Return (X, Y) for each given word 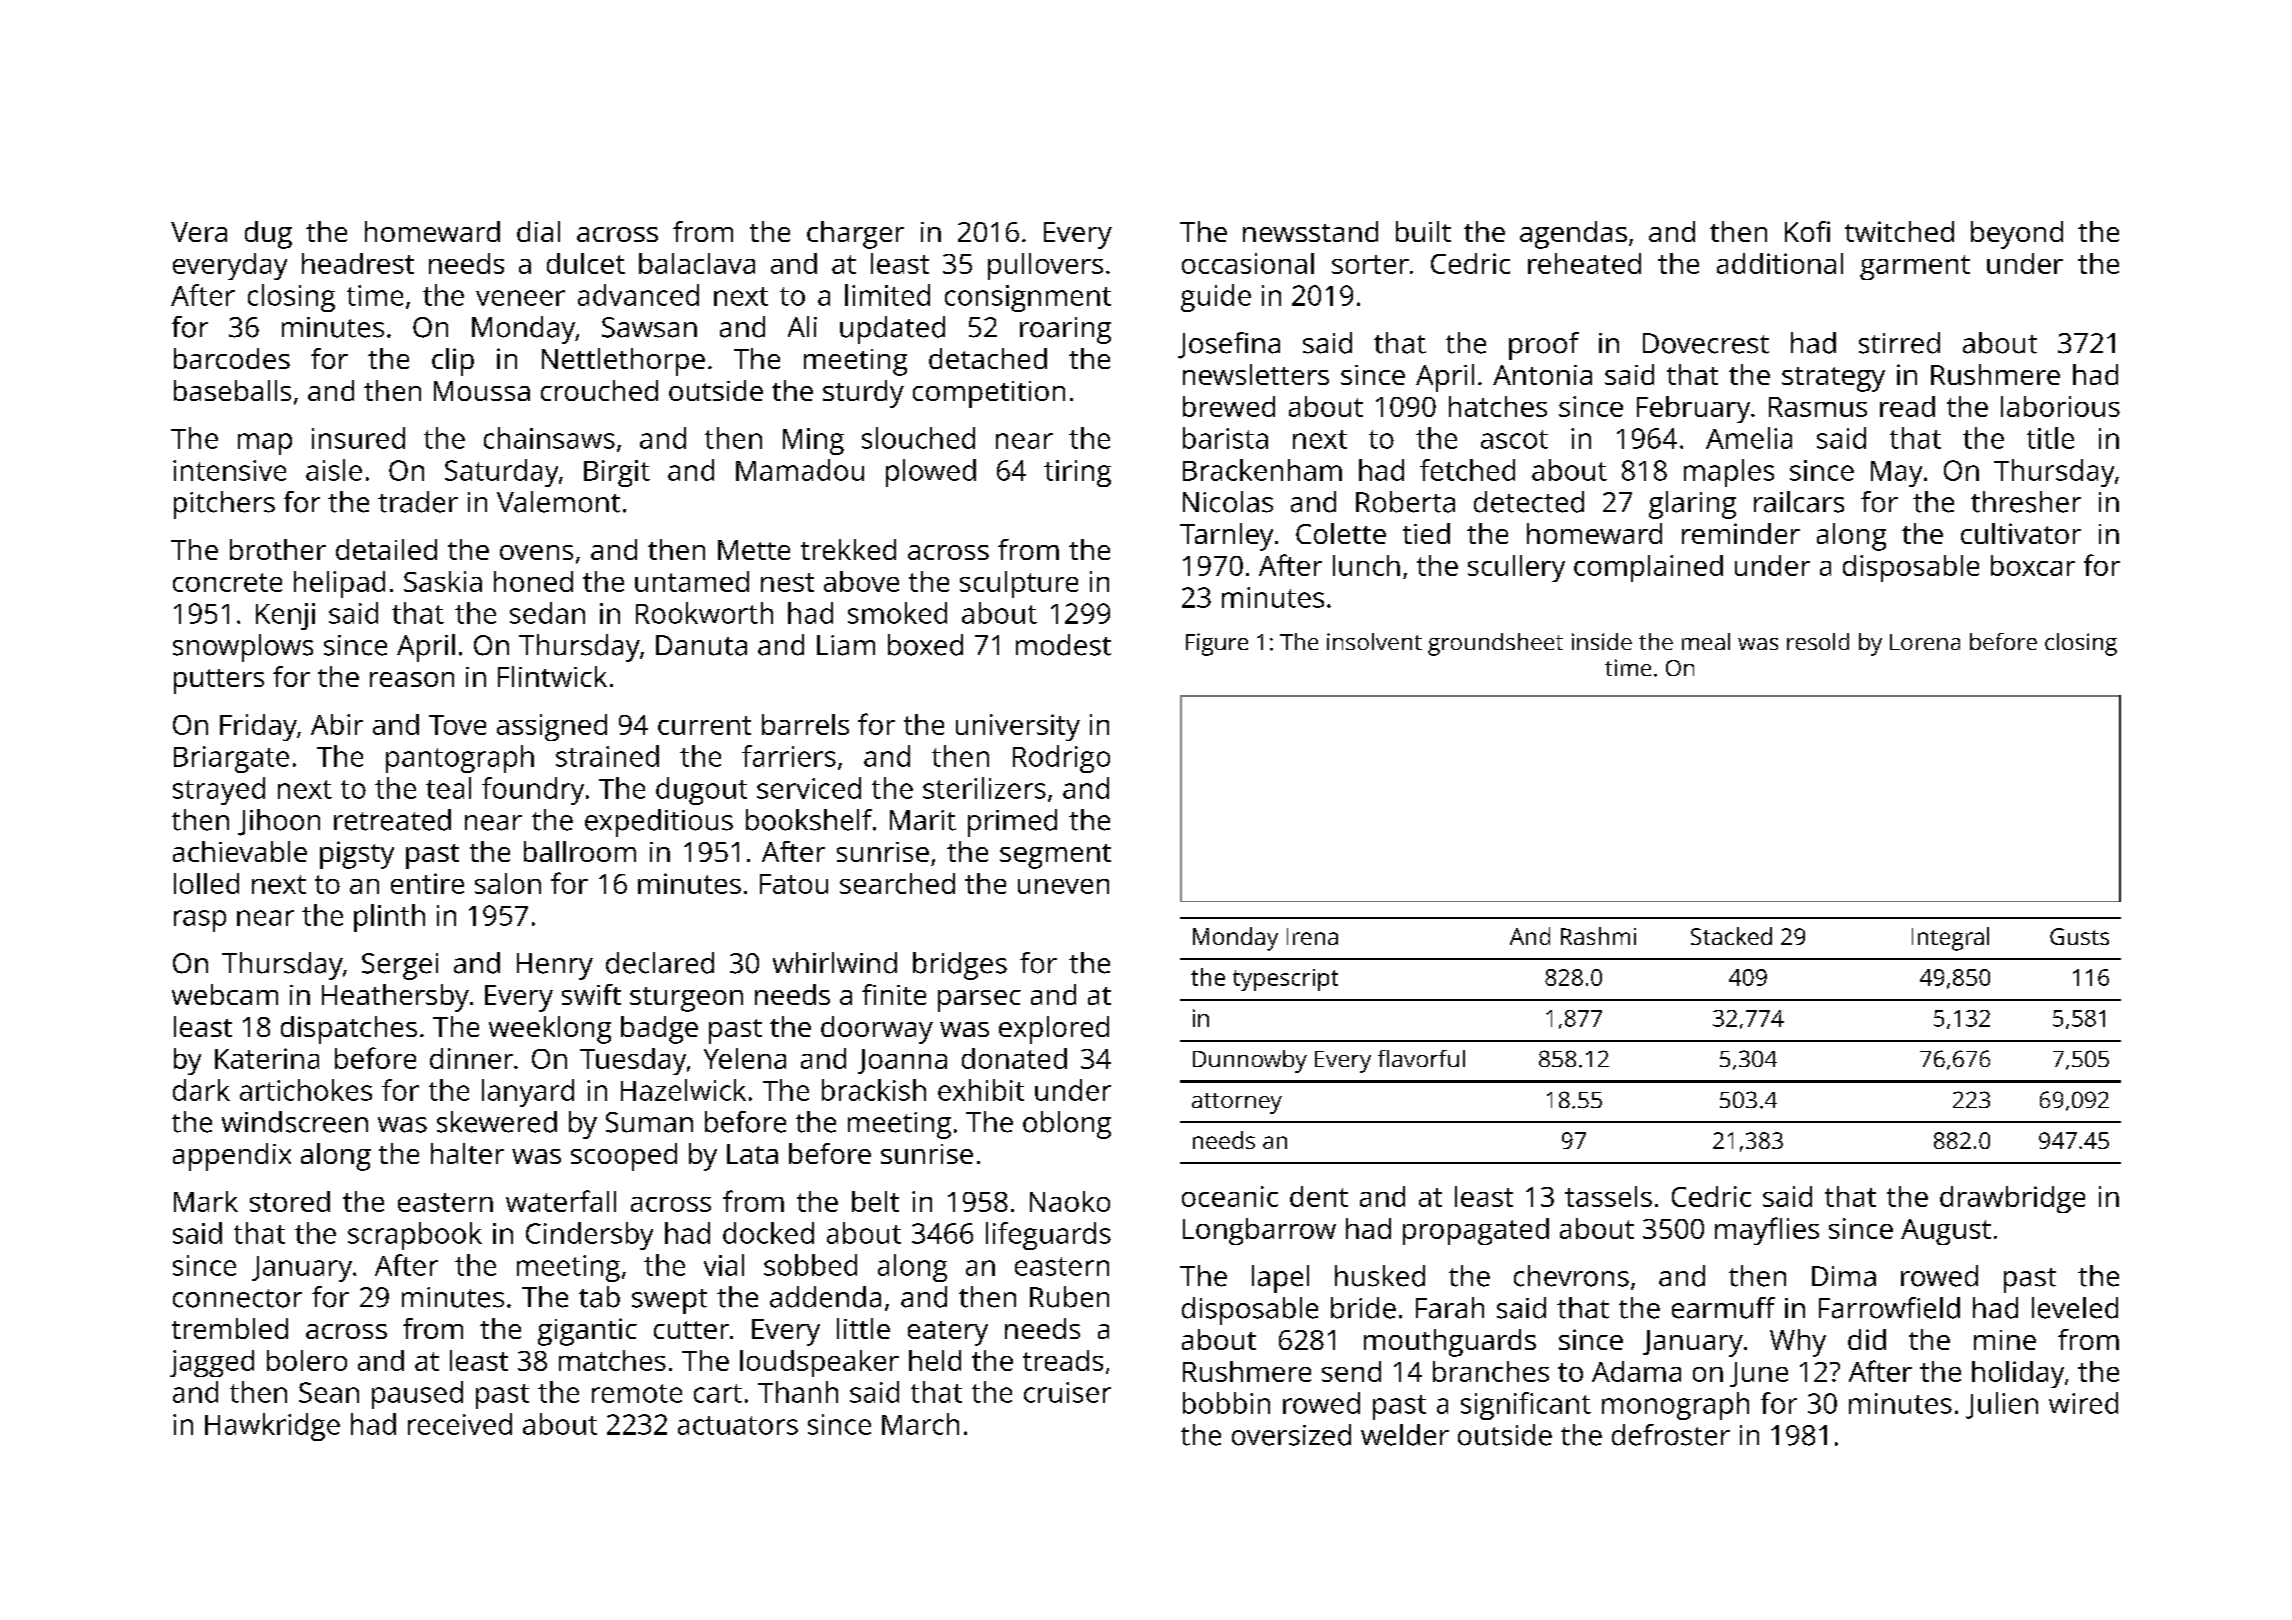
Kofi (1807, 231)
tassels (1608, 1196)
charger (855, 235)
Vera (199, 232)
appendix (232, 1157)
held (935, 1360)
